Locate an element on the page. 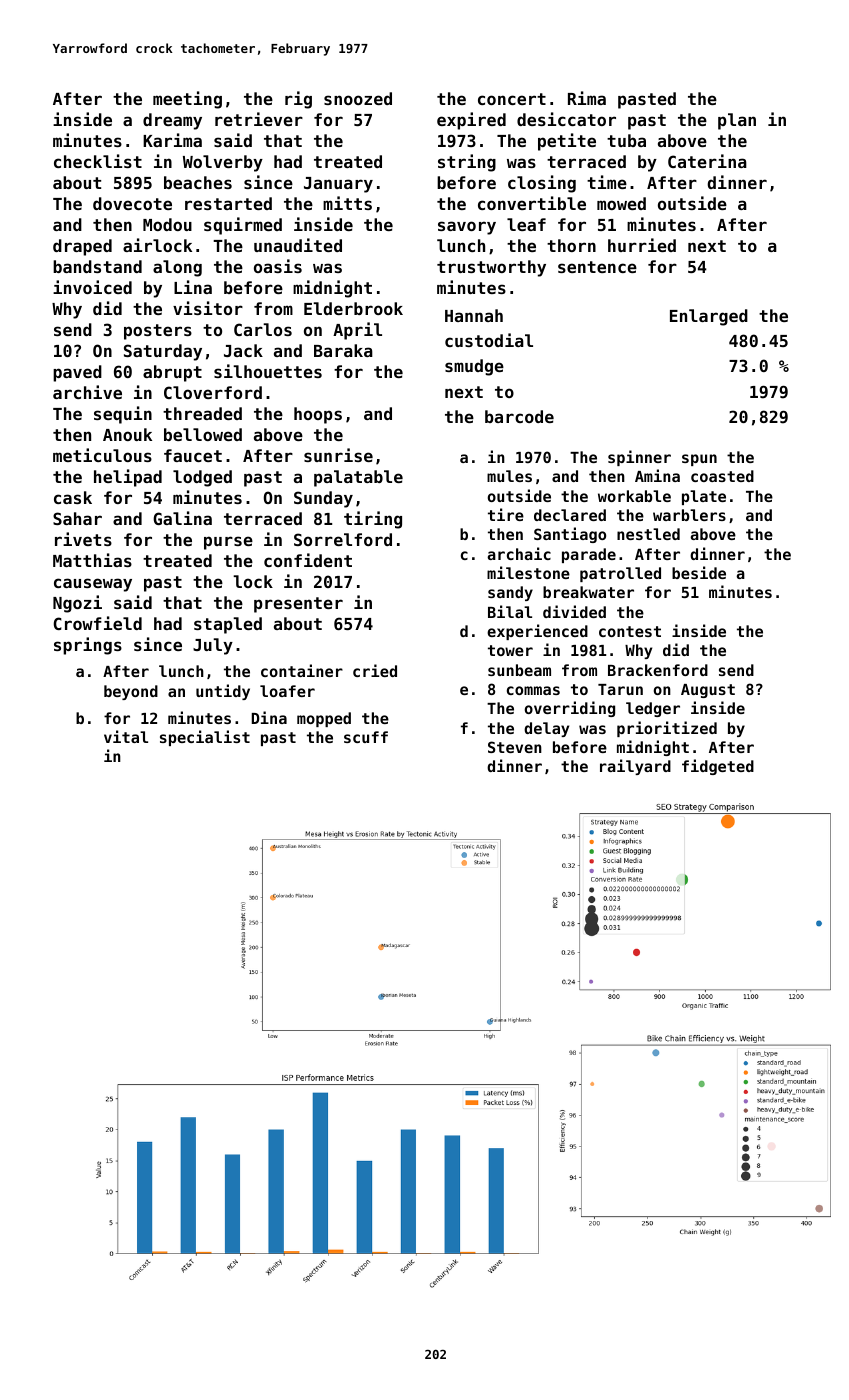 The width and height of the image is (849, 1400). draped is located at coordinates (82, 247).
